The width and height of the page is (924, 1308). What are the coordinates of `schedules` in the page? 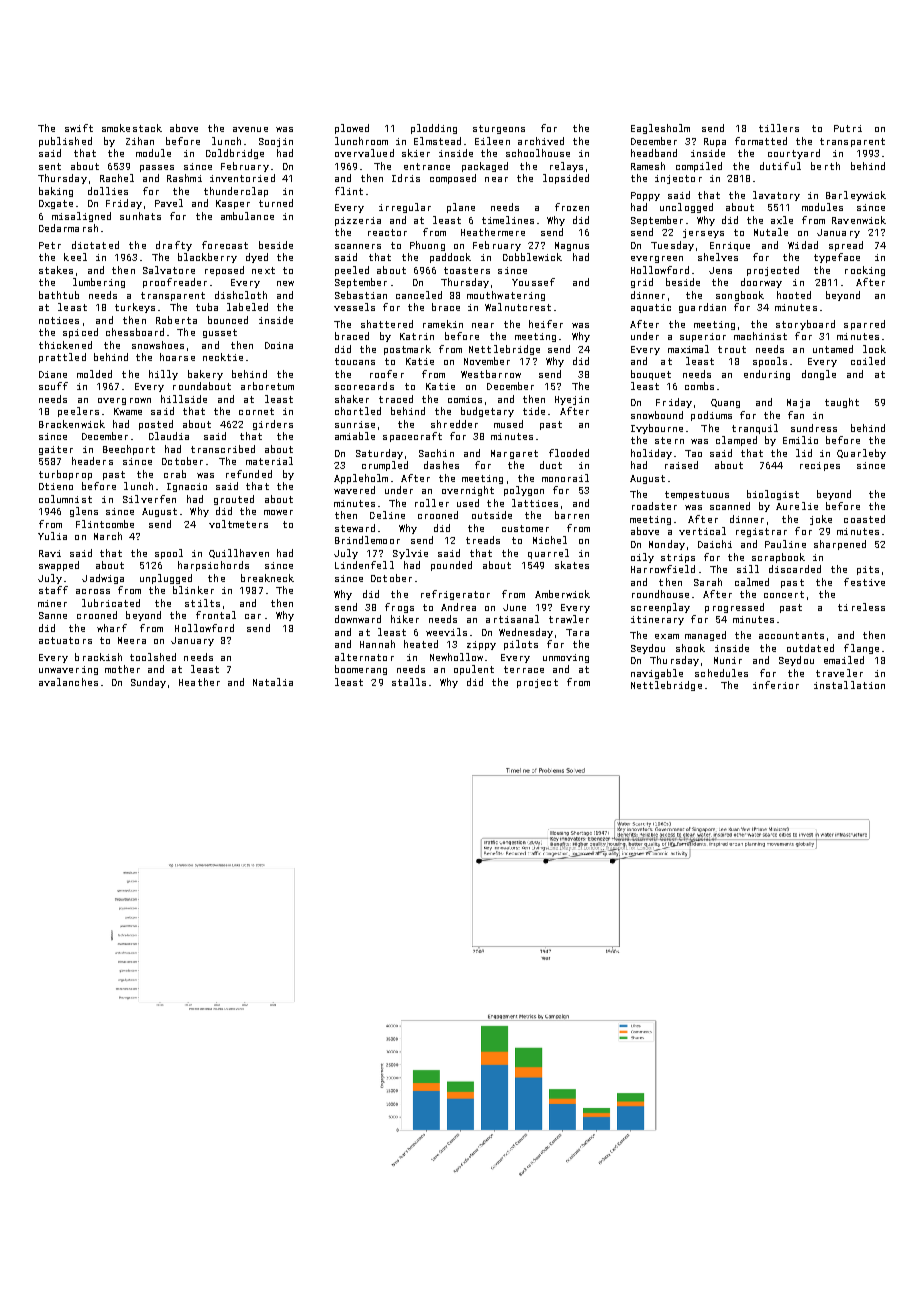 It's located at (721, 673).
